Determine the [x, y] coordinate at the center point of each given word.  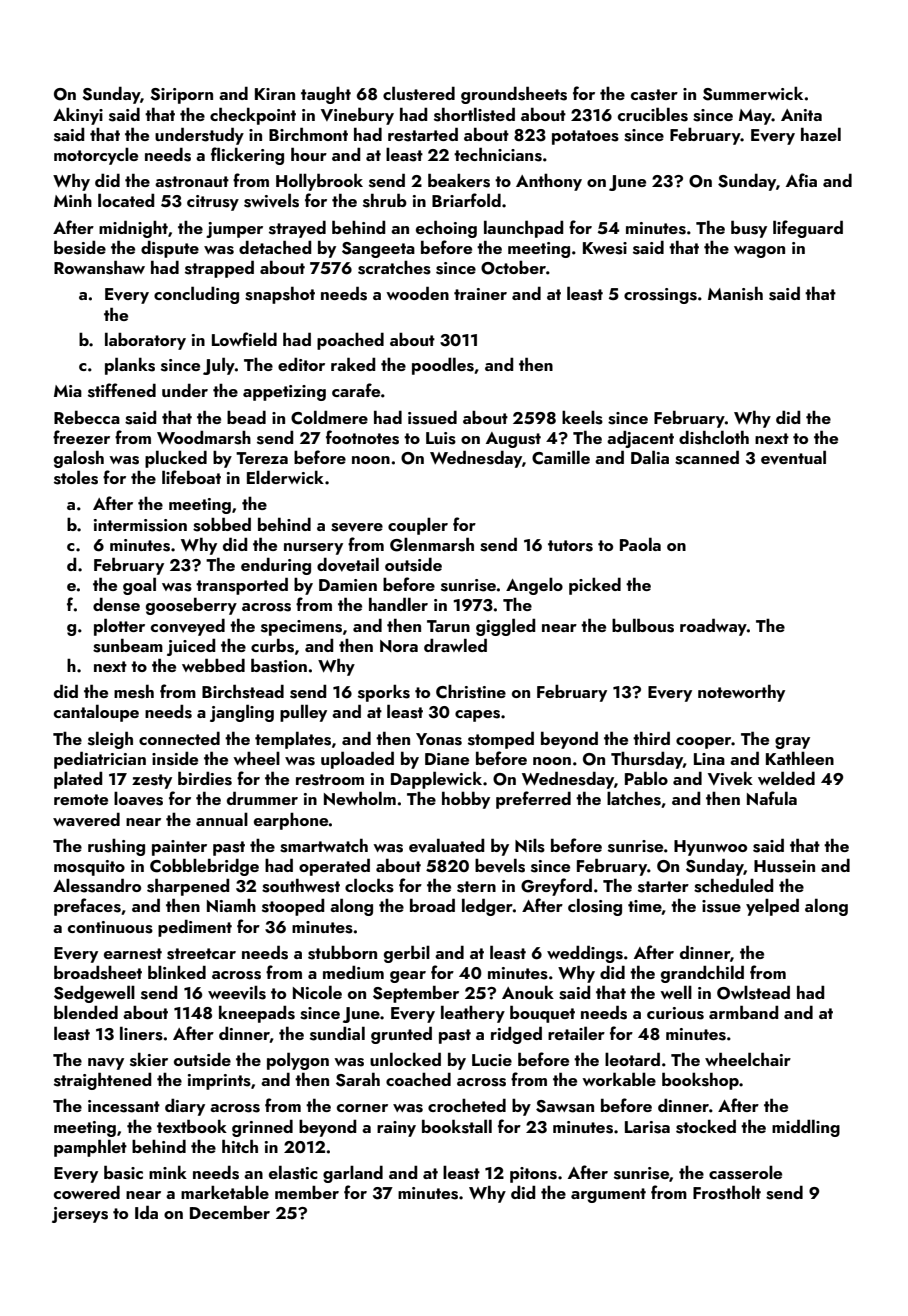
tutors [570, 546]
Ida [146, 1212]
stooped [293, 907]
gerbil [407, 954]
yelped [772, 907]
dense [116, 604]
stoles [76, 477]
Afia [801, 180]
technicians [498, 154]
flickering [247, 156]
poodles [443, 366]
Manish [735, 293]
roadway [713, 627]
